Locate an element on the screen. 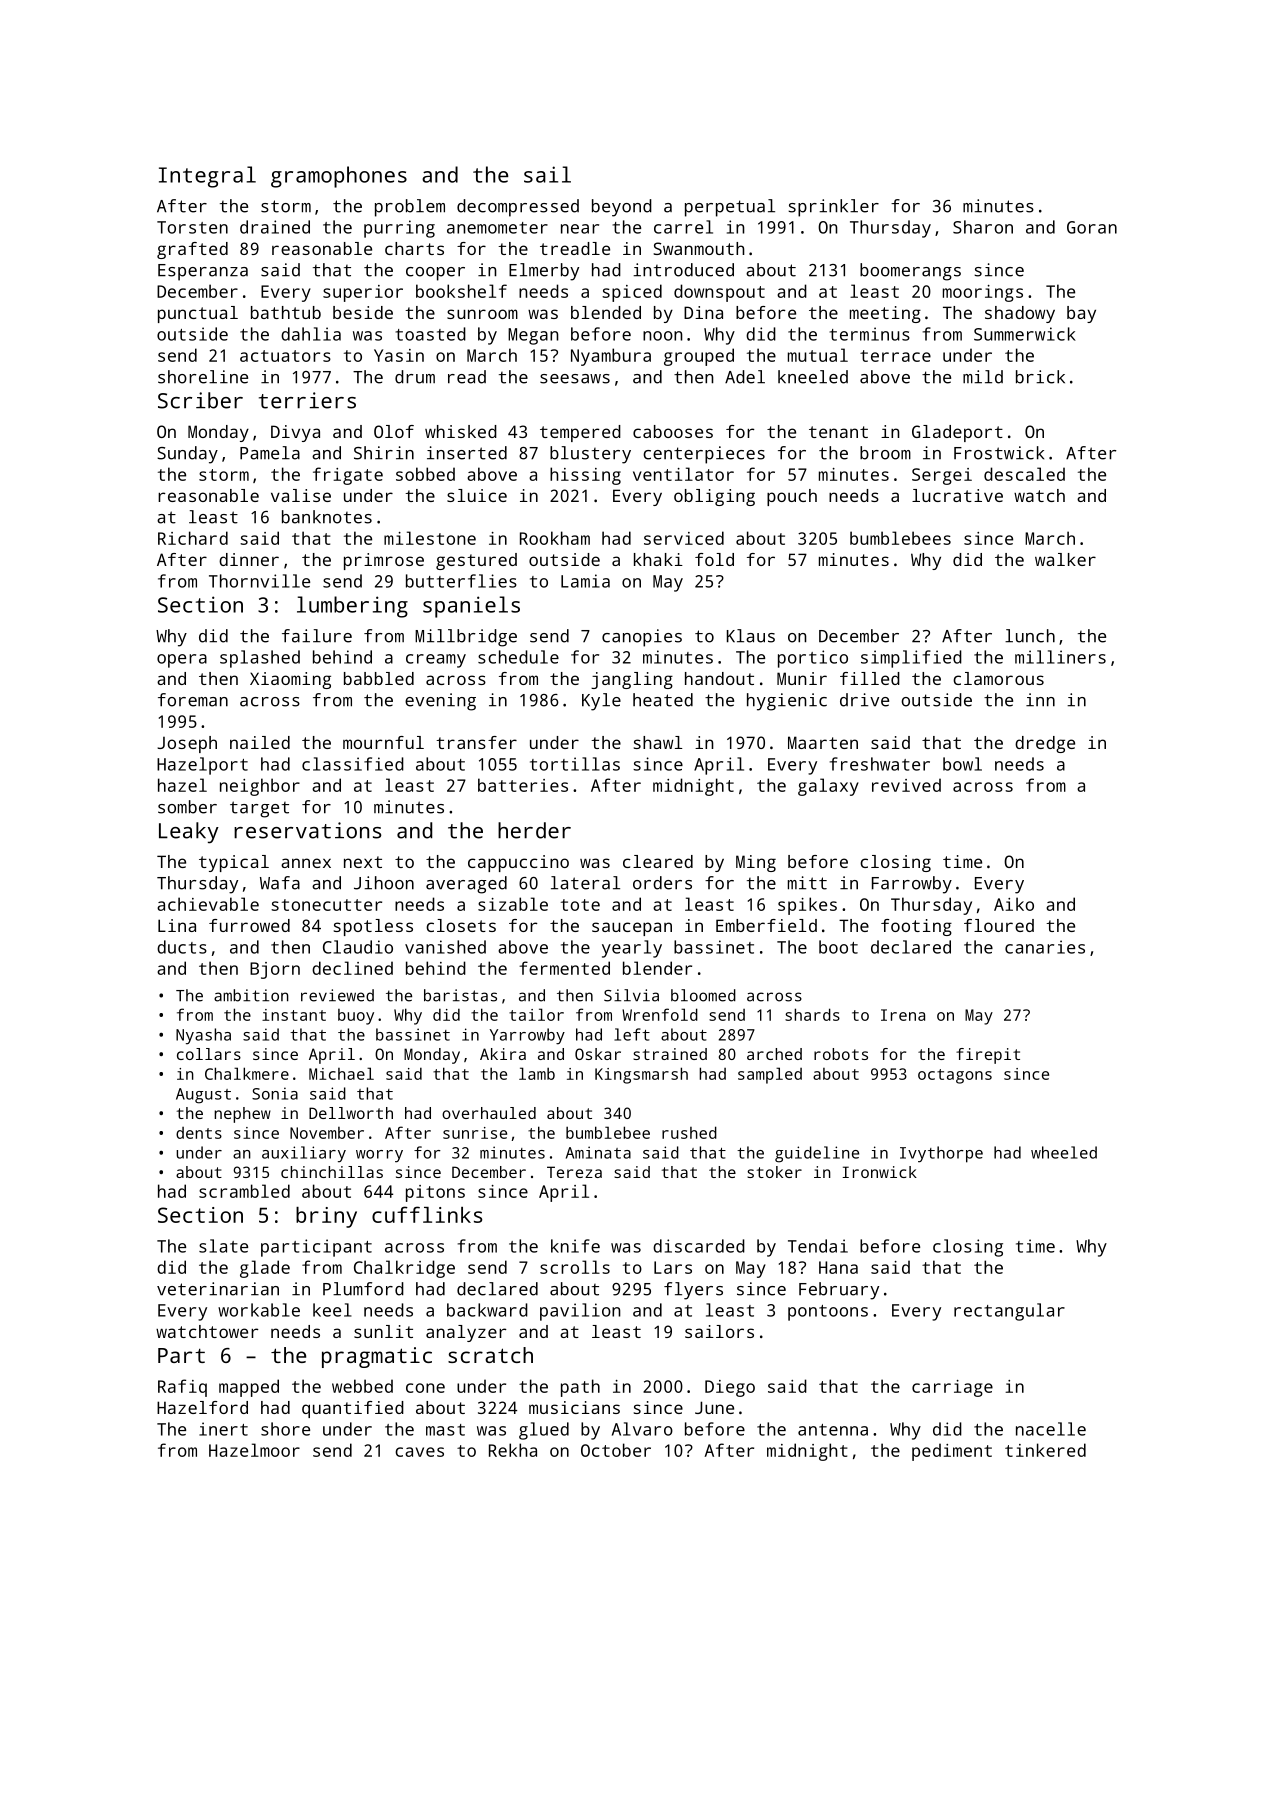 This screenshot has height=1813, width=1282. failure is located at coordinates (317, 636).
